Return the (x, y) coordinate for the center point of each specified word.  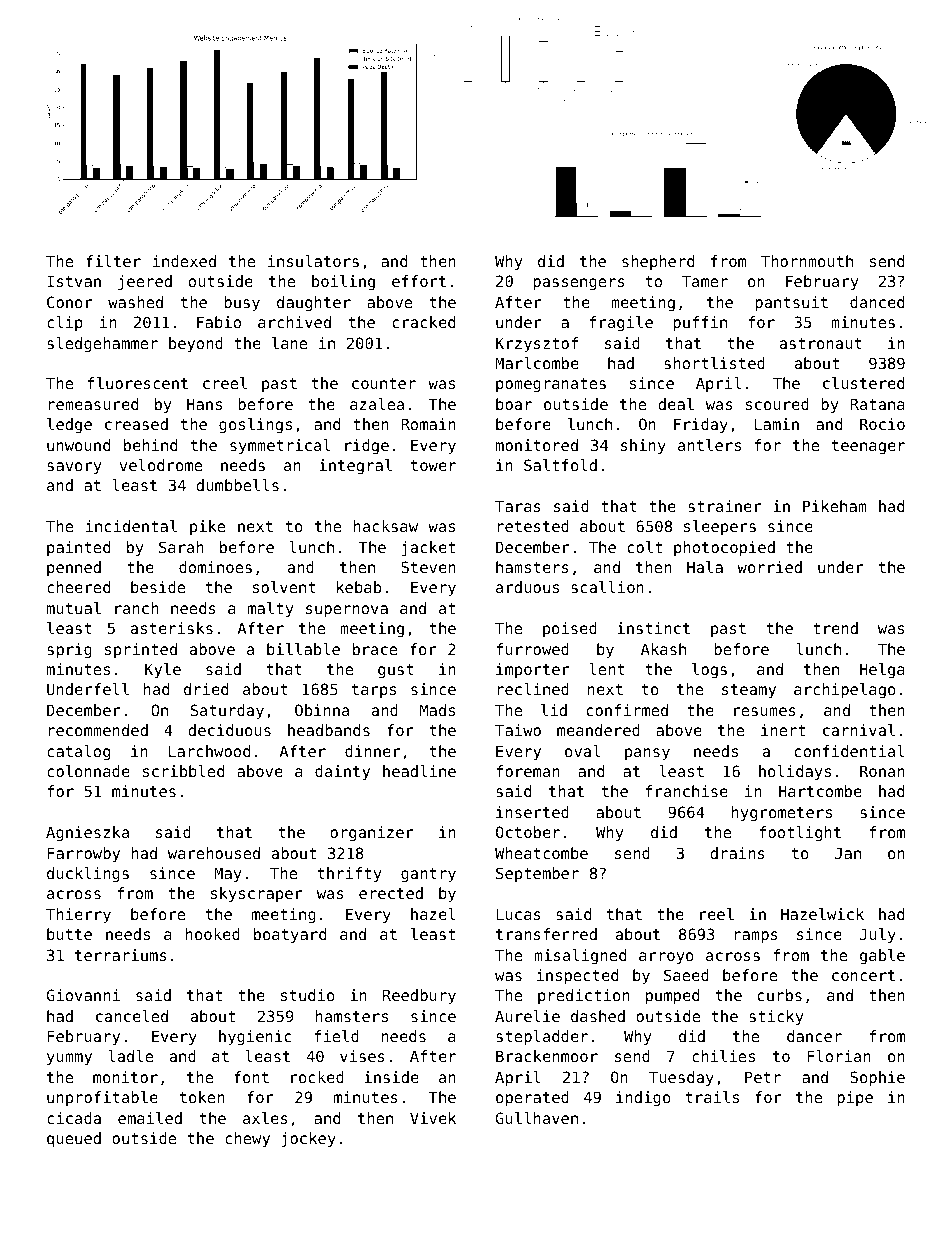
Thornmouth (807, 261)
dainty (342, 772)
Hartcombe (820, 791)
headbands (329, 730)
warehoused (214, 853)
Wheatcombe (541, 853)
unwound (78, 445)
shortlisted (714, 363)
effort (419, 281)
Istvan (74, 281)
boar (514, 404)
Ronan (882, 771)
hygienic (255, 1038)
